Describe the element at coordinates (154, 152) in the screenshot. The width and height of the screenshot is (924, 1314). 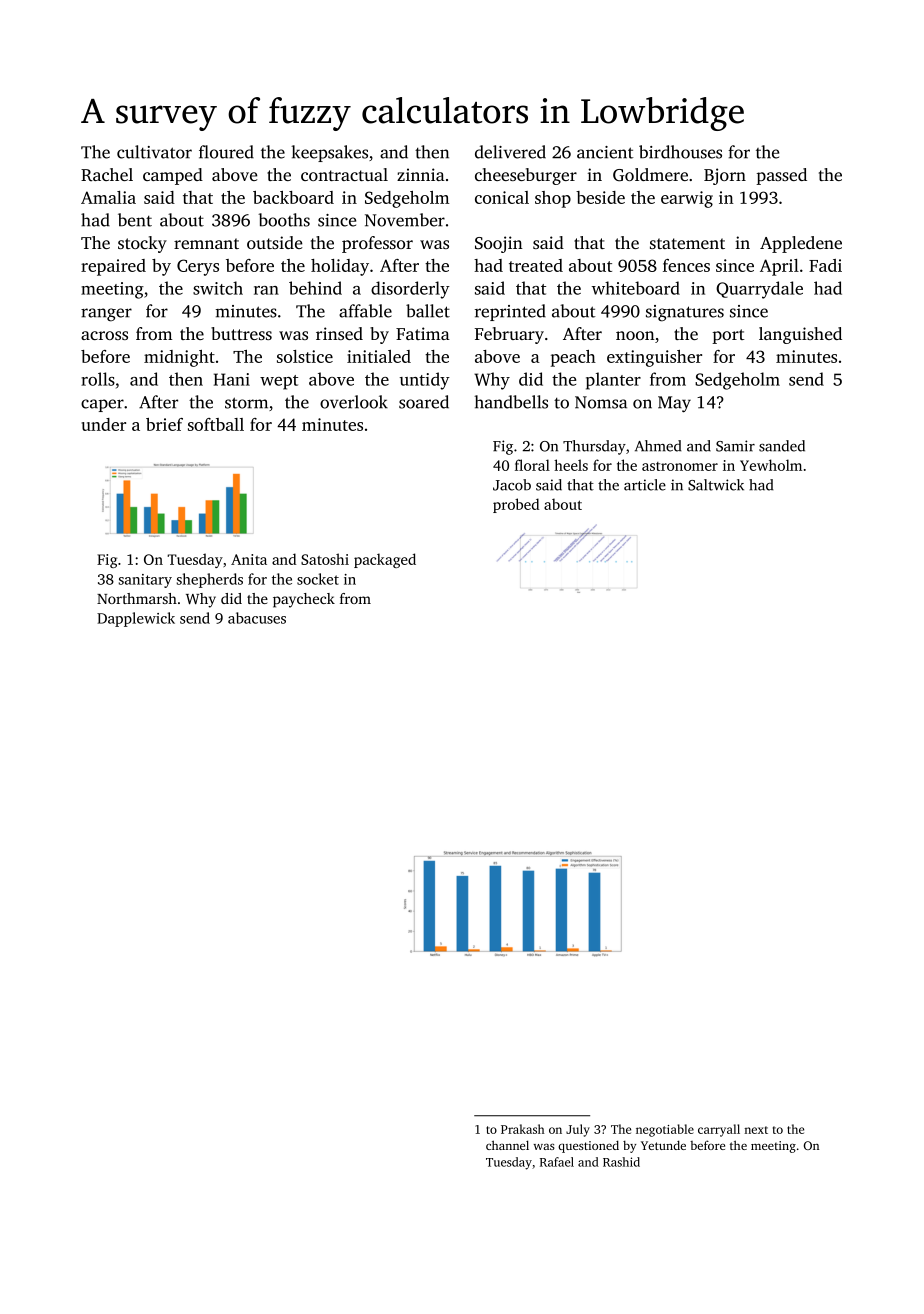
I see `cultivator` at that location.
